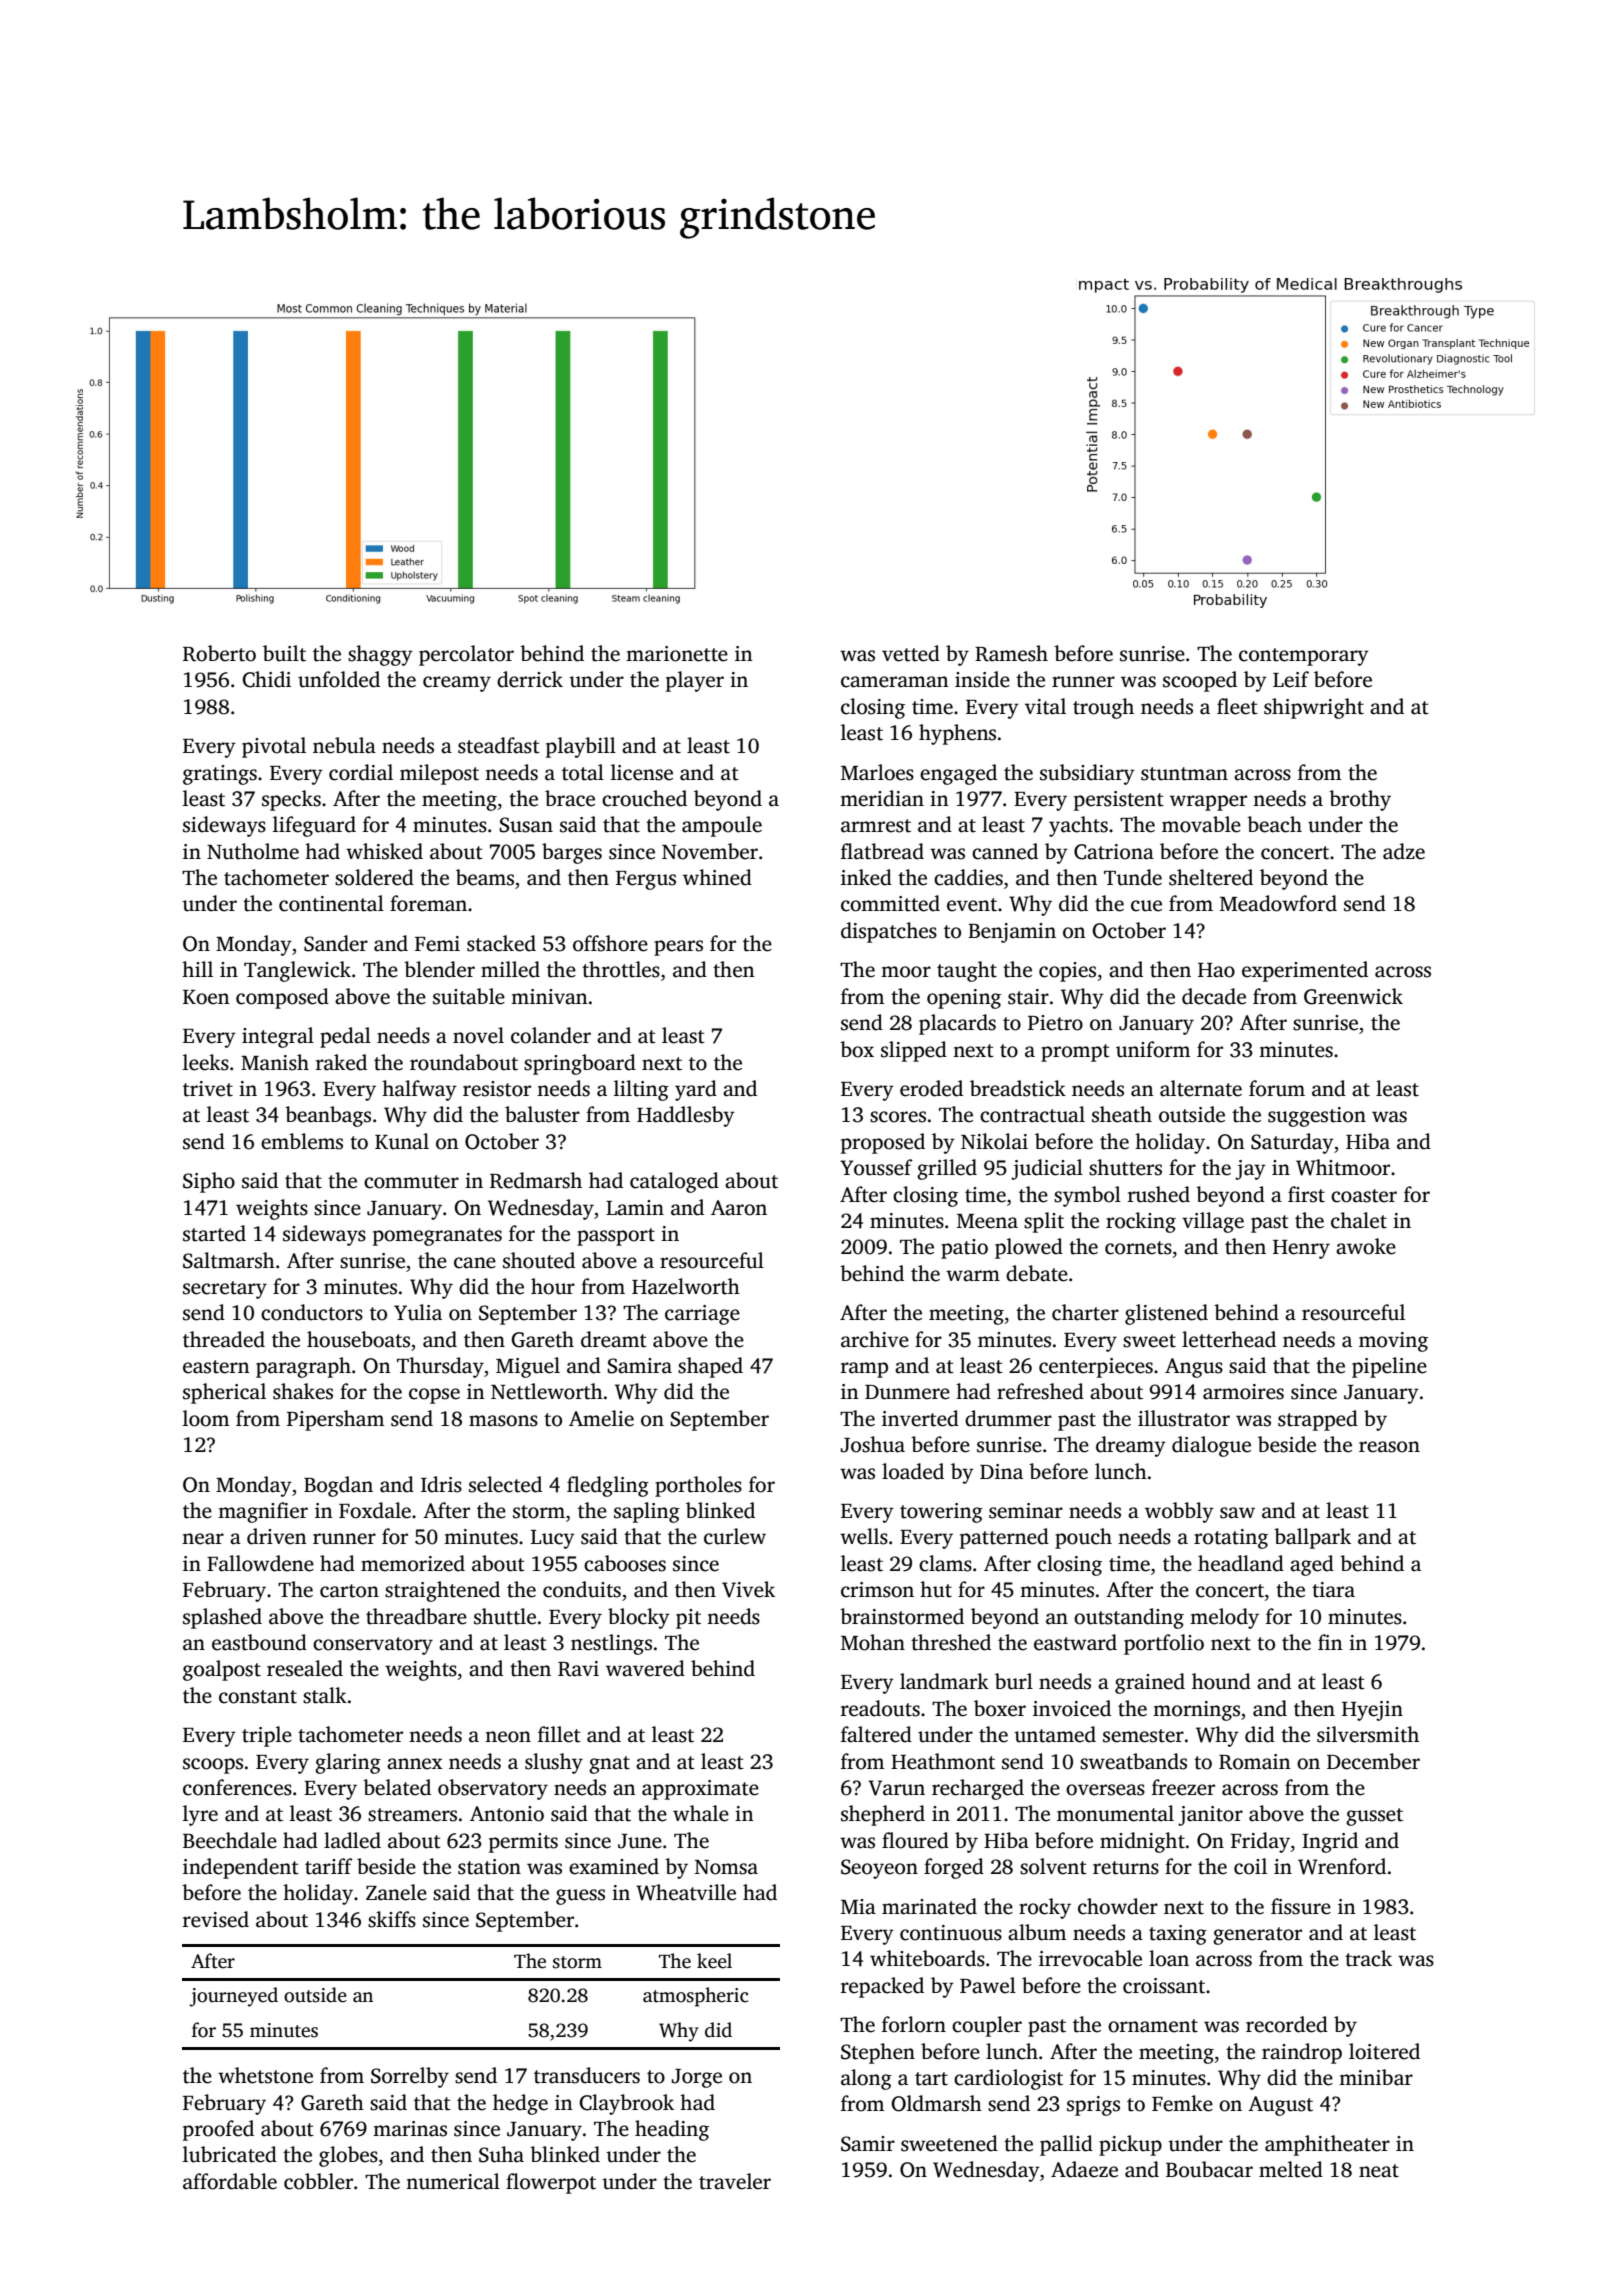  Describe the element at coordinates (318, 2181) in the image. I see `cobbler` at that location.
